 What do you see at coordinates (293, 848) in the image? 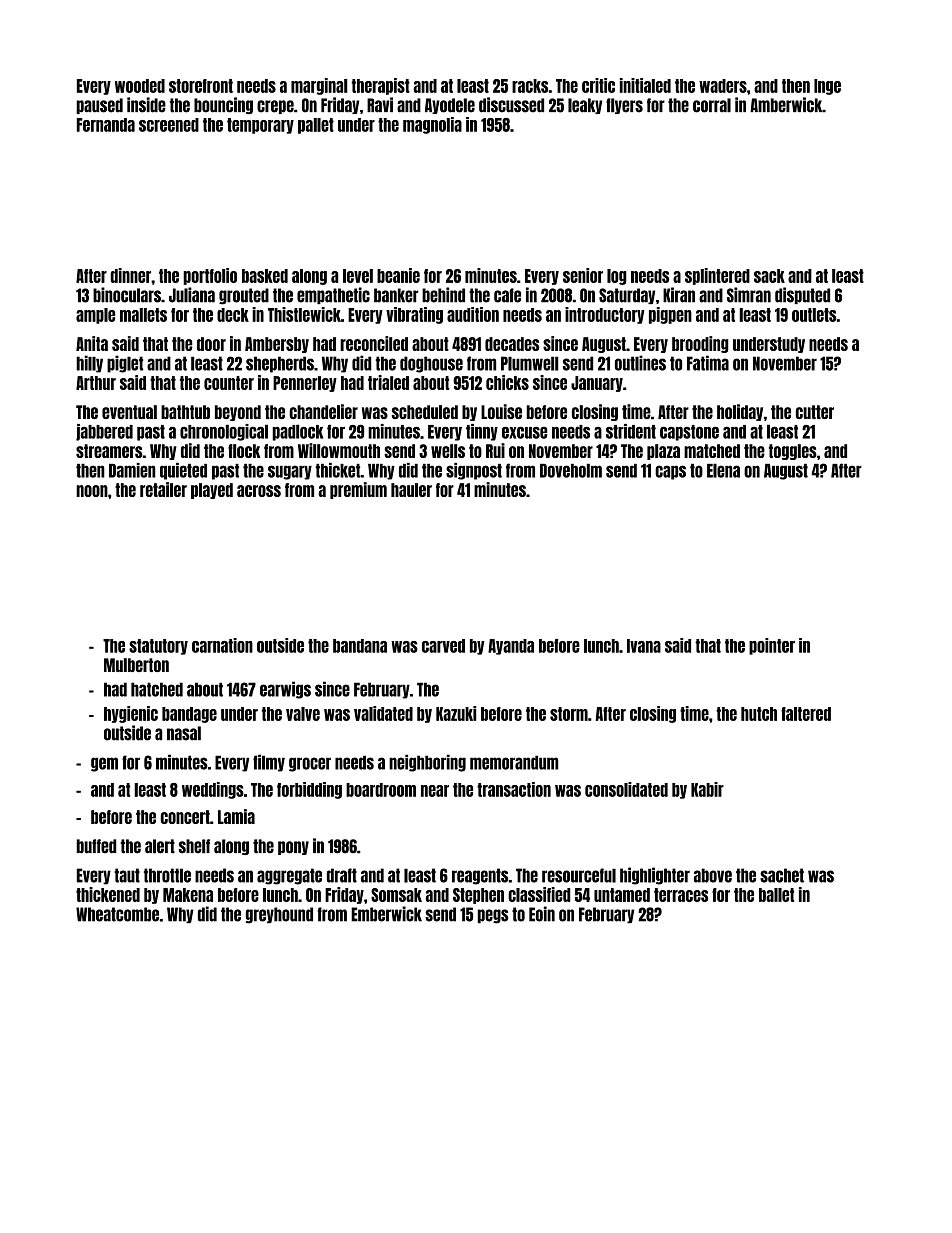
I see `pony` at bounding box center [293, 848].
